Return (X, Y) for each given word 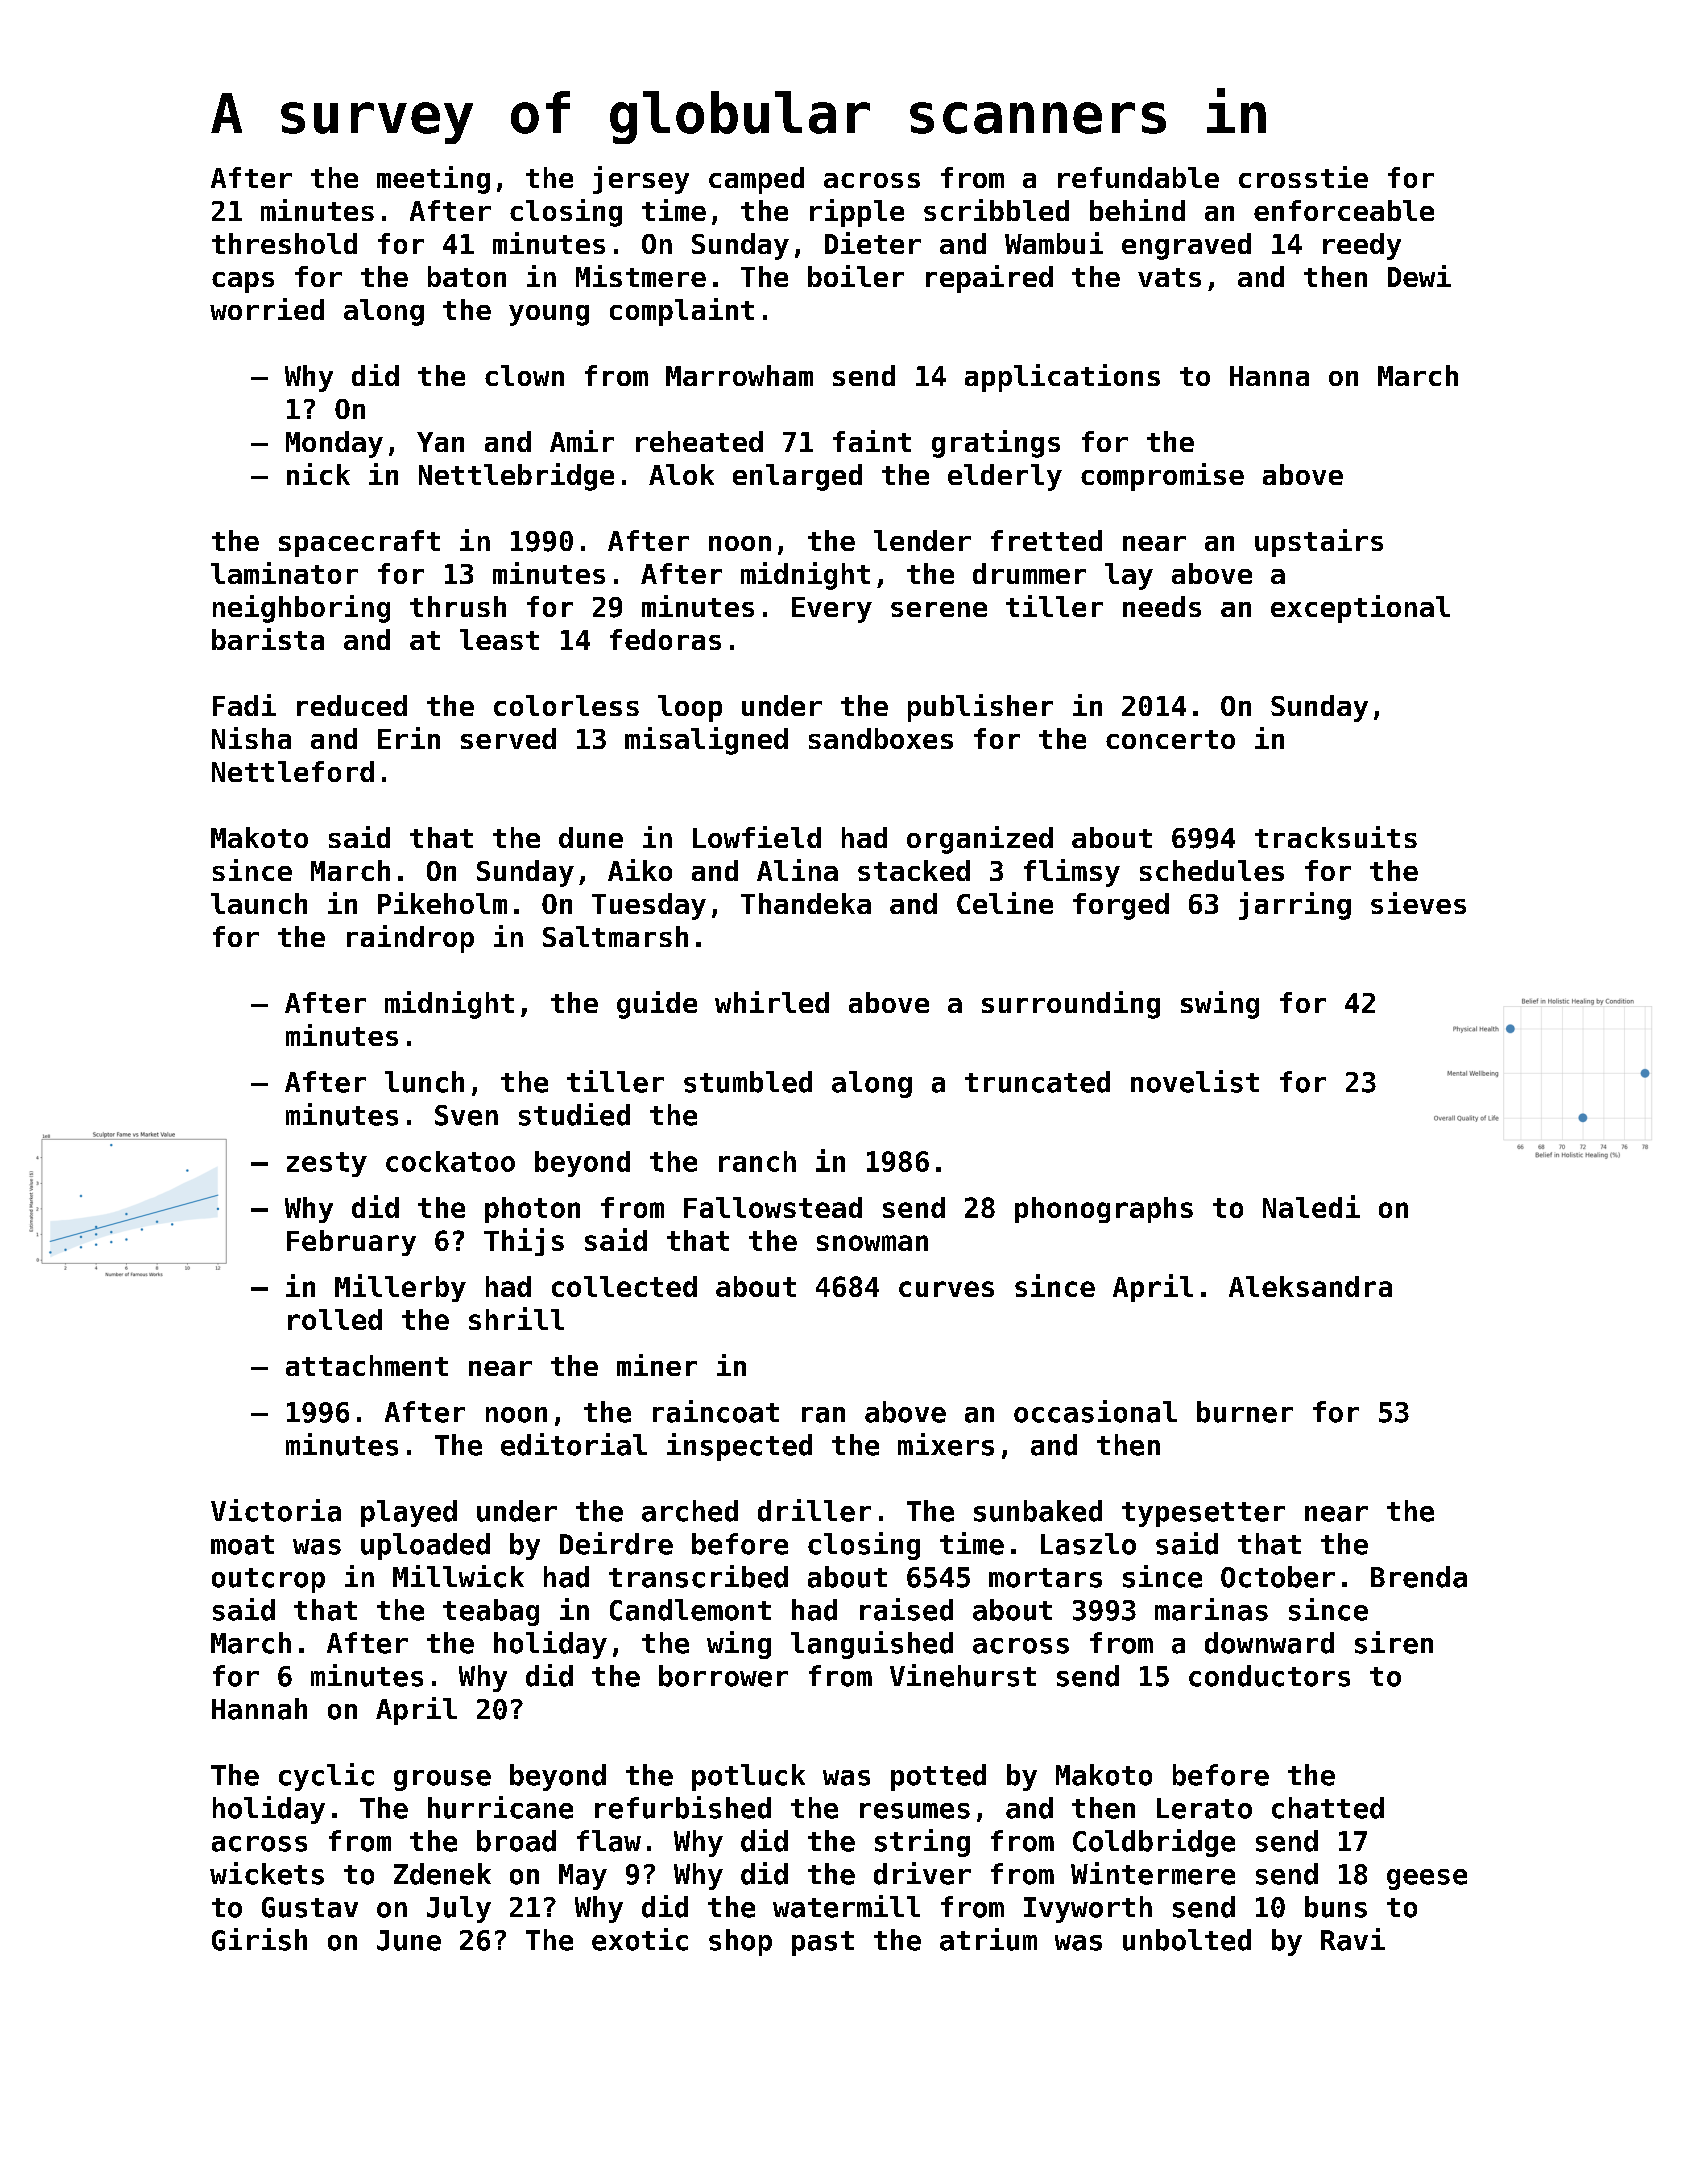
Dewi (1419, 276)
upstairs (1319, 543)
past (823, 1943)
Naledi (1311, 1206)
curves (946, 1289)
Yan (440, 442)
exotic (640, 1939)
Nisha (251, 738)
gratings (996, 444)
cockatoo (450, 1161)
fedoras (665, 639)
